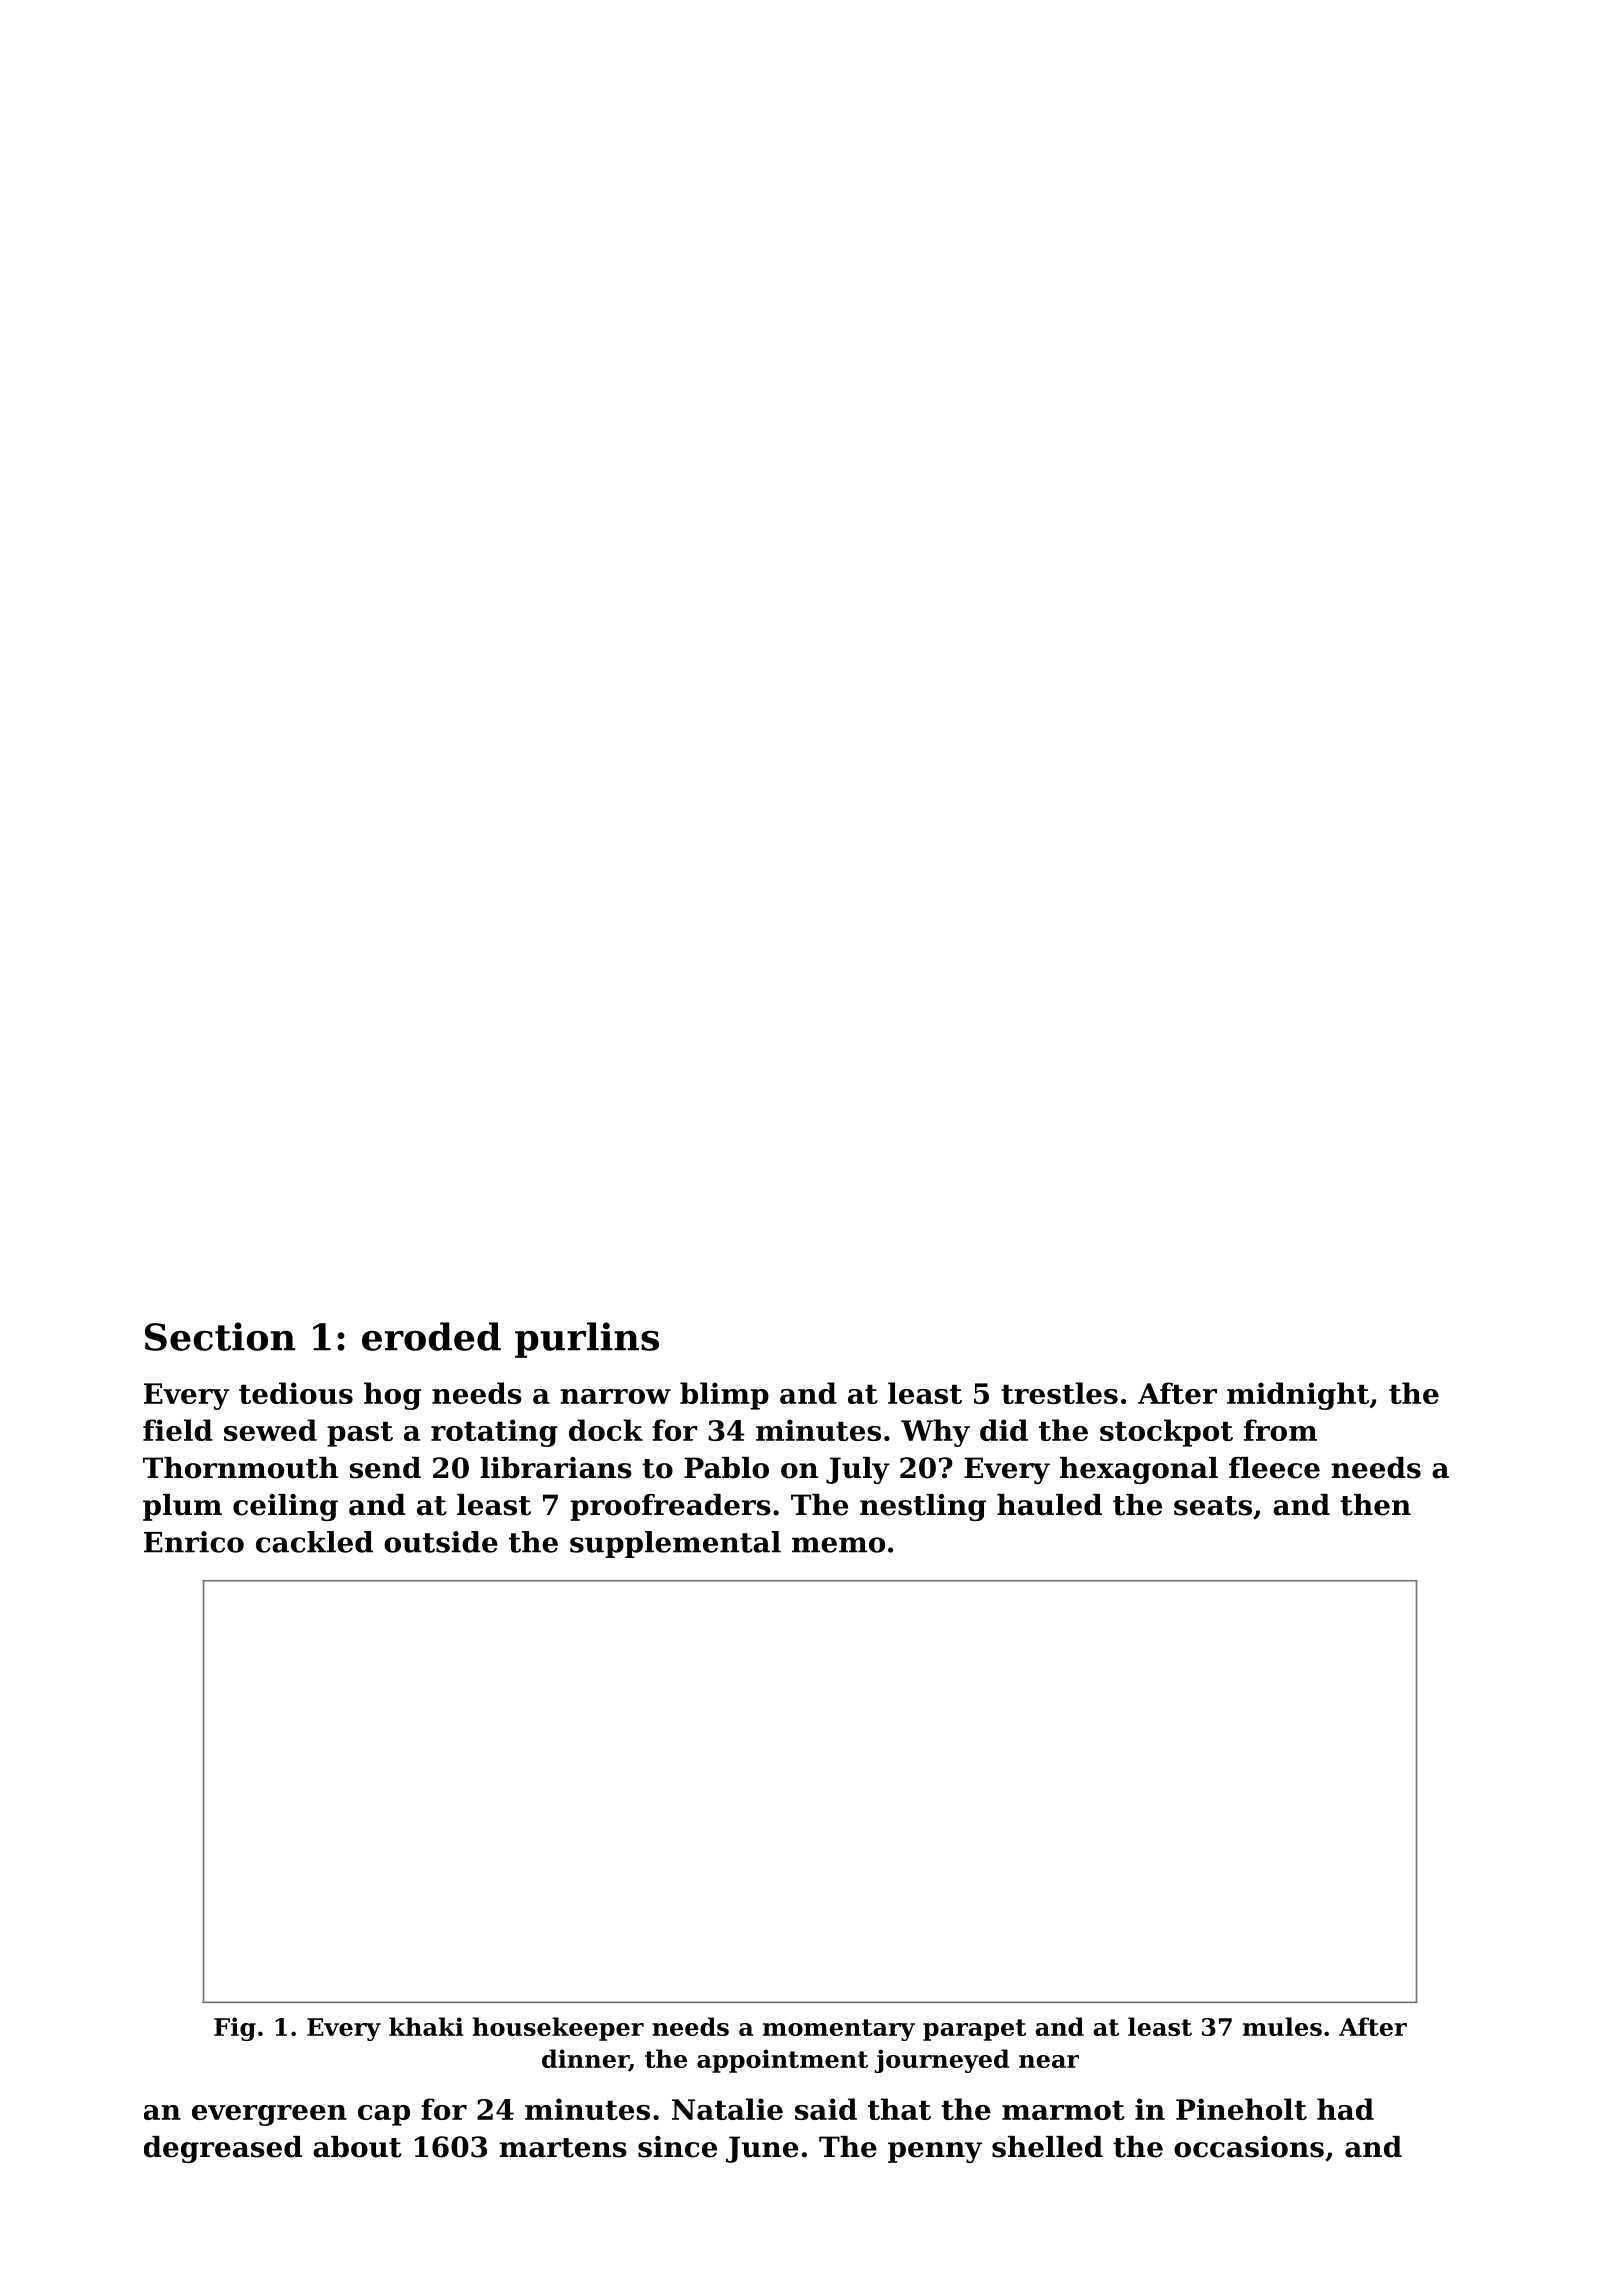 The image size is (1620, 2292). Describe the element at coordinates (441, 1542) in the page. I see `outside` at that location.
